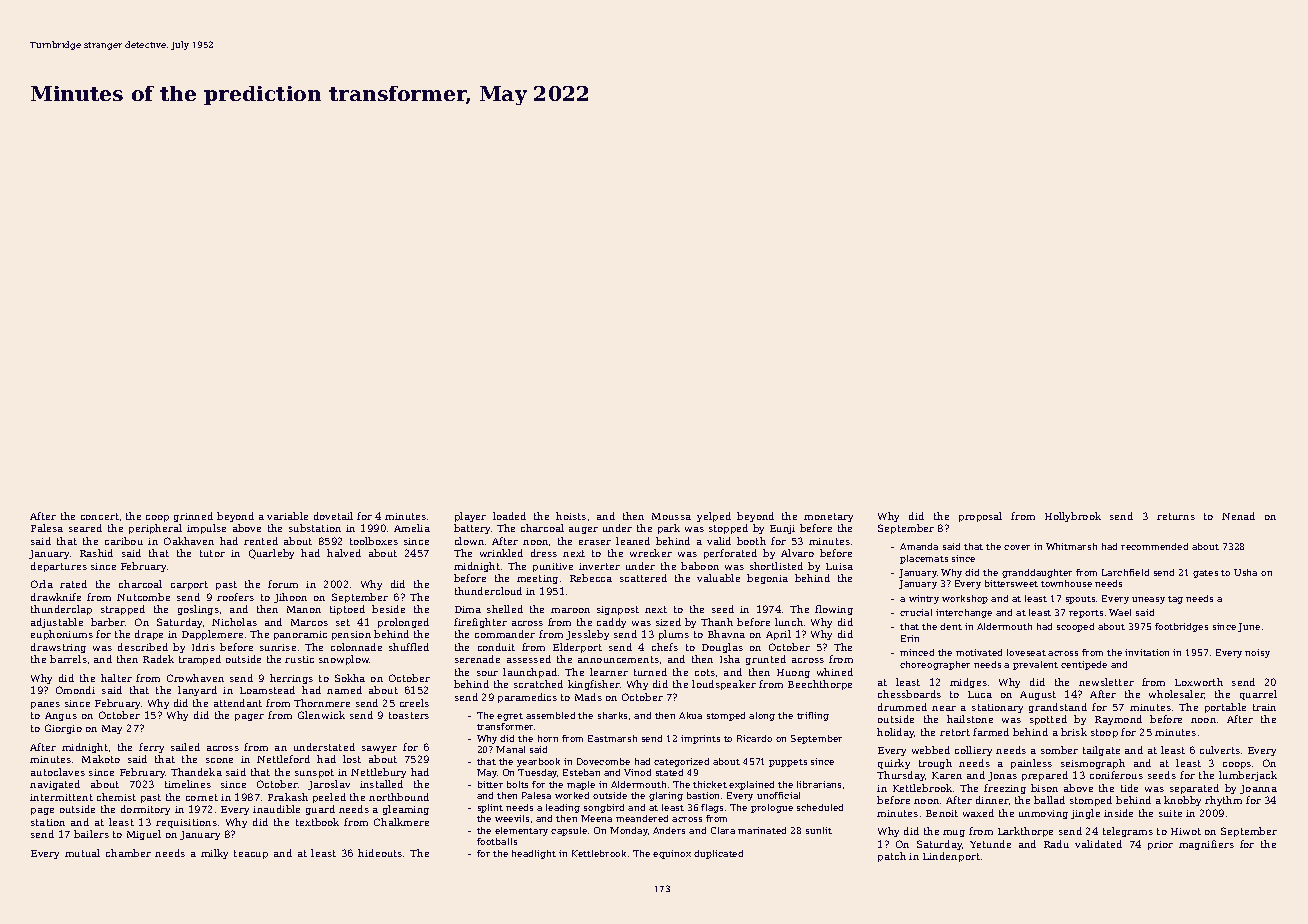 Image resolution: width=1308 pixels, height=924 pixels. What do you see at coordinates (674, 635) in the image?
I see `plums` at bounding box center [674, 635].
